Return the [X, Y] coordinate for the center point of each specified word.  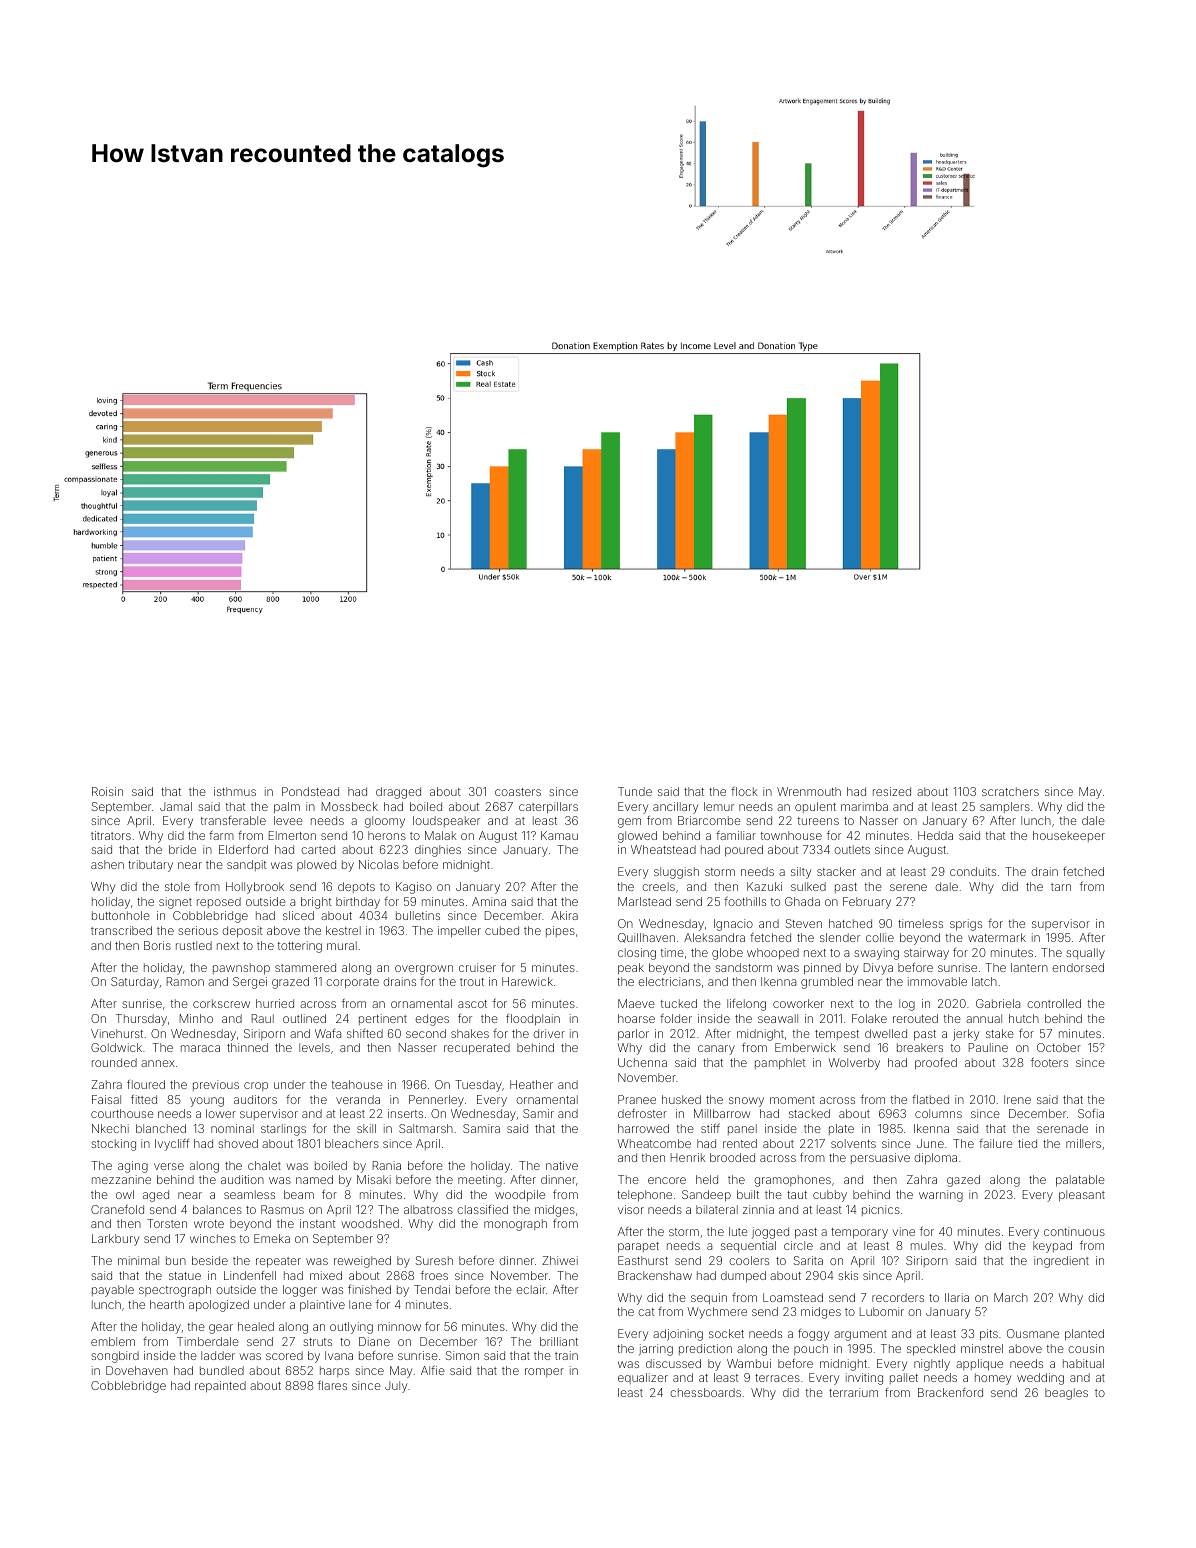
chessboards [705, 1392]
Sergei [250, 983]
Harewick [527, 981]
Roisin [107, 791]
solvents [853, 1143]
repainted [220, 1387]
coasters [518, 792]
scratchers [1010, 791]
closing [637, 954]
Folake [869, 1018]
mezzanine [121, 1179]
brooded [732, 1157]
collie [880, 937]
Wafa [328, 1033]
